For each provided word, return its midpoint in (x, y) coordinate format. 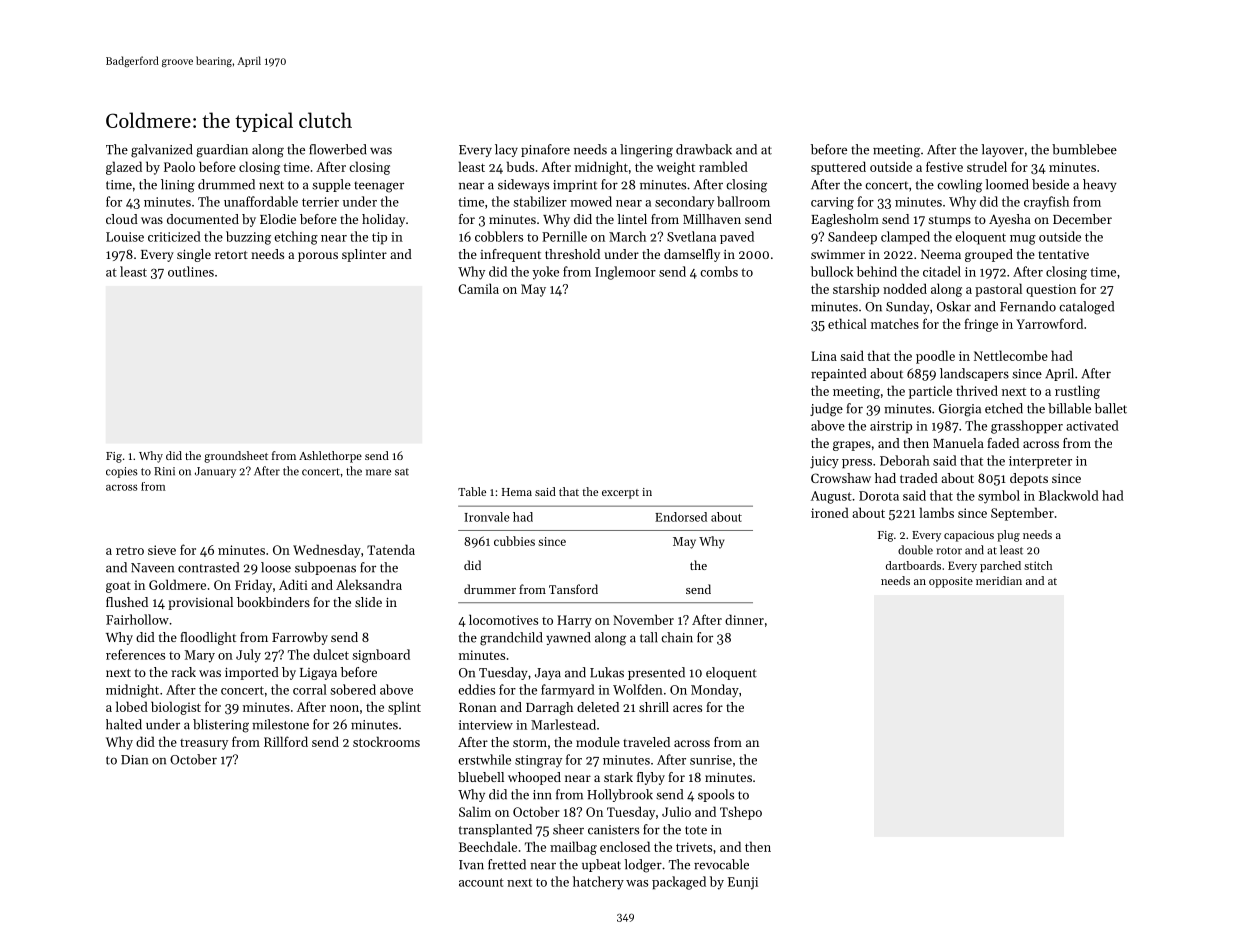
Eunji (743, 883)
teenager (379, 187)
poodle (935, 357)
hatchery (598, 883)
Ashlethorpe (330, 457)
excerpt (620, 494)
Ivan (471, 865)
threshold (572, 254)
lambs (937, 512)
